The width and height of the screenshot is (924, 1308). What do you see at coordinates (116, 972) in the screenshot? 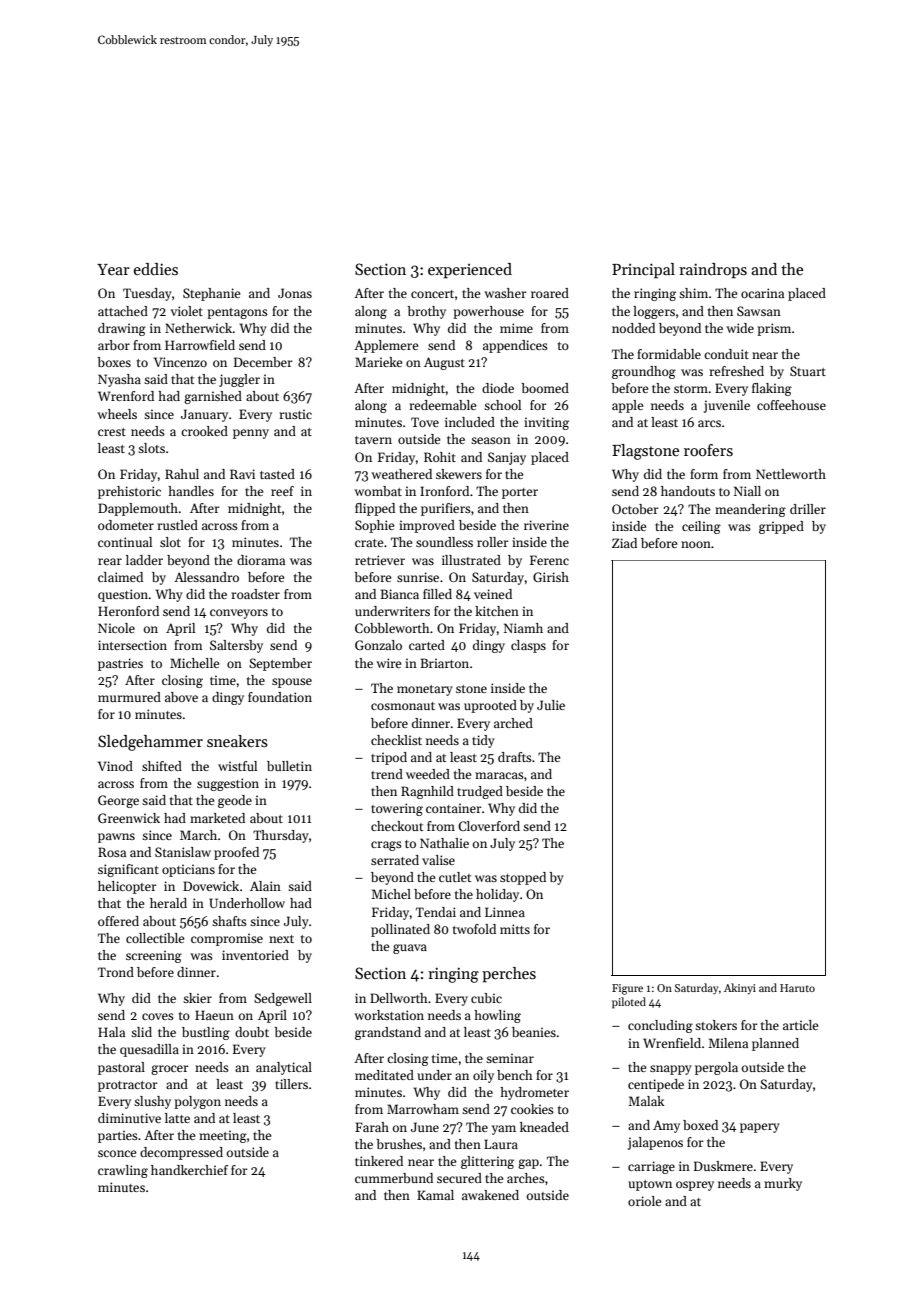
I see `Trond` at bounding box center [116, 972].
